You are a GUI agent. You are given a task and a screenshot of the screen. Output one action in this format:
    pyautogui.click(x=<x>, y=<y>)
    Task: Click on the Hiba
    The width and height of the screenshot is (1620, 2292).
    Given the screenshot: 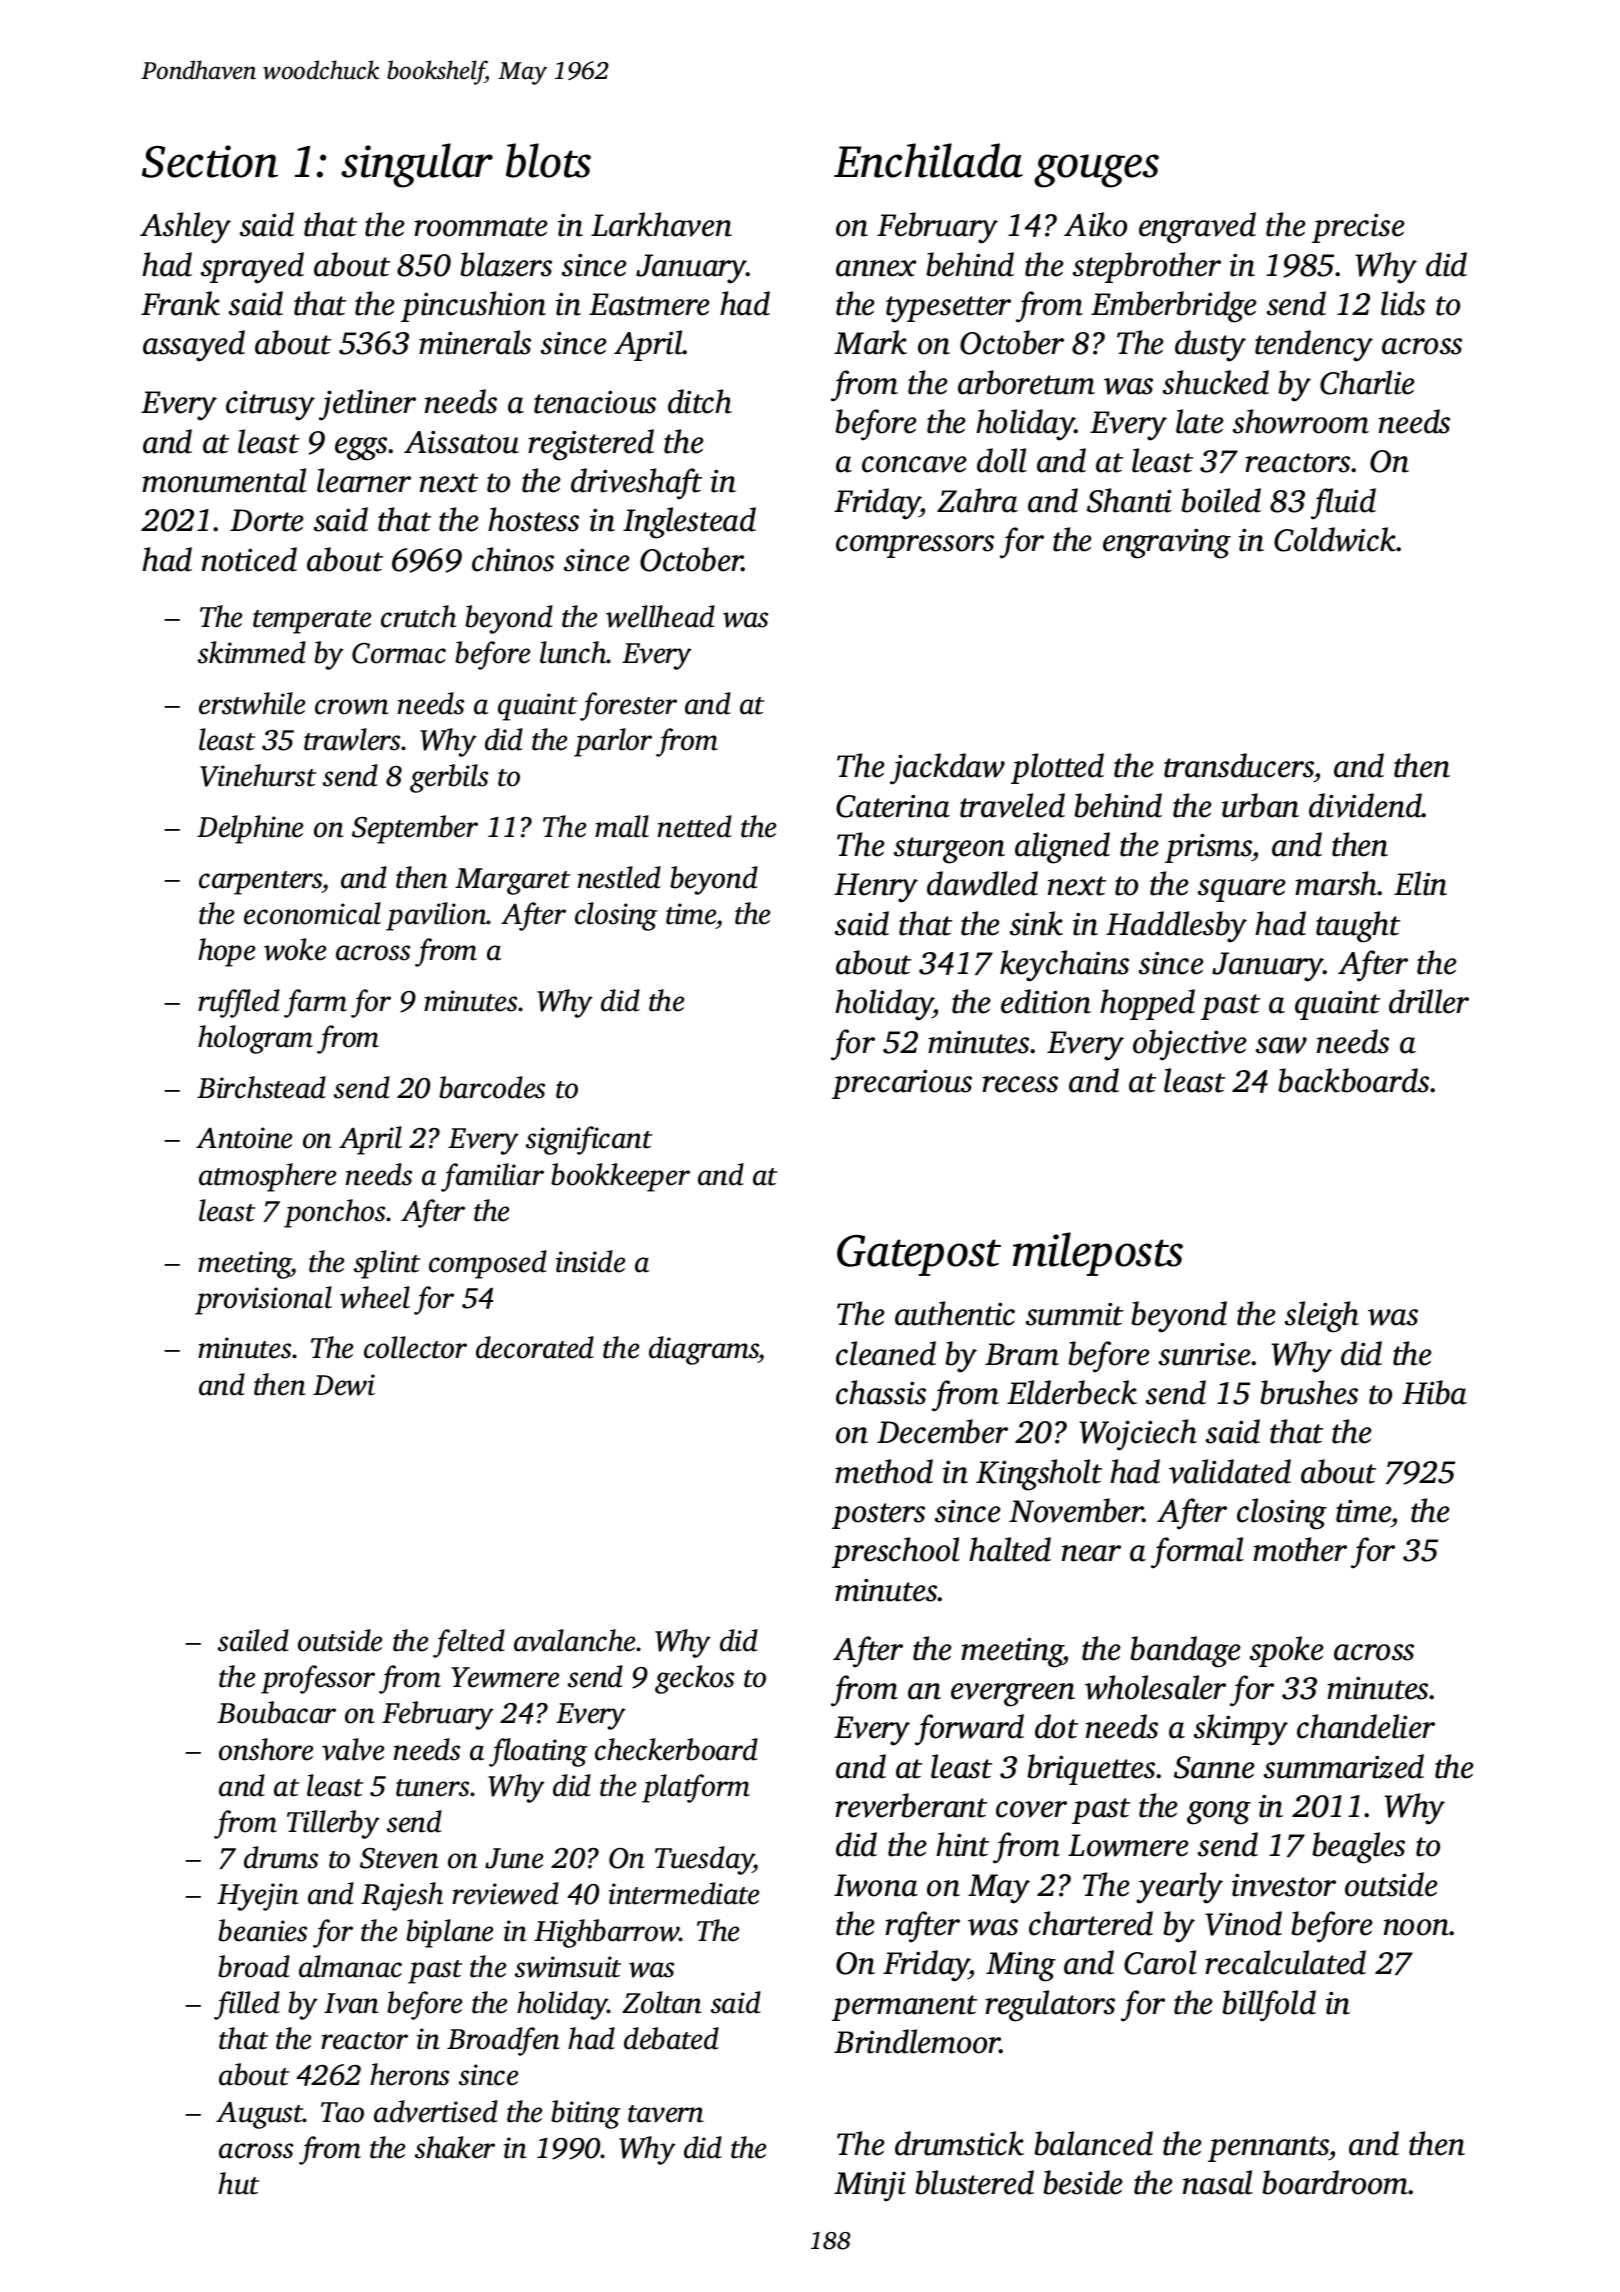 What is the action you would take?
    pyautogui.click(x=1434, y=1392)
